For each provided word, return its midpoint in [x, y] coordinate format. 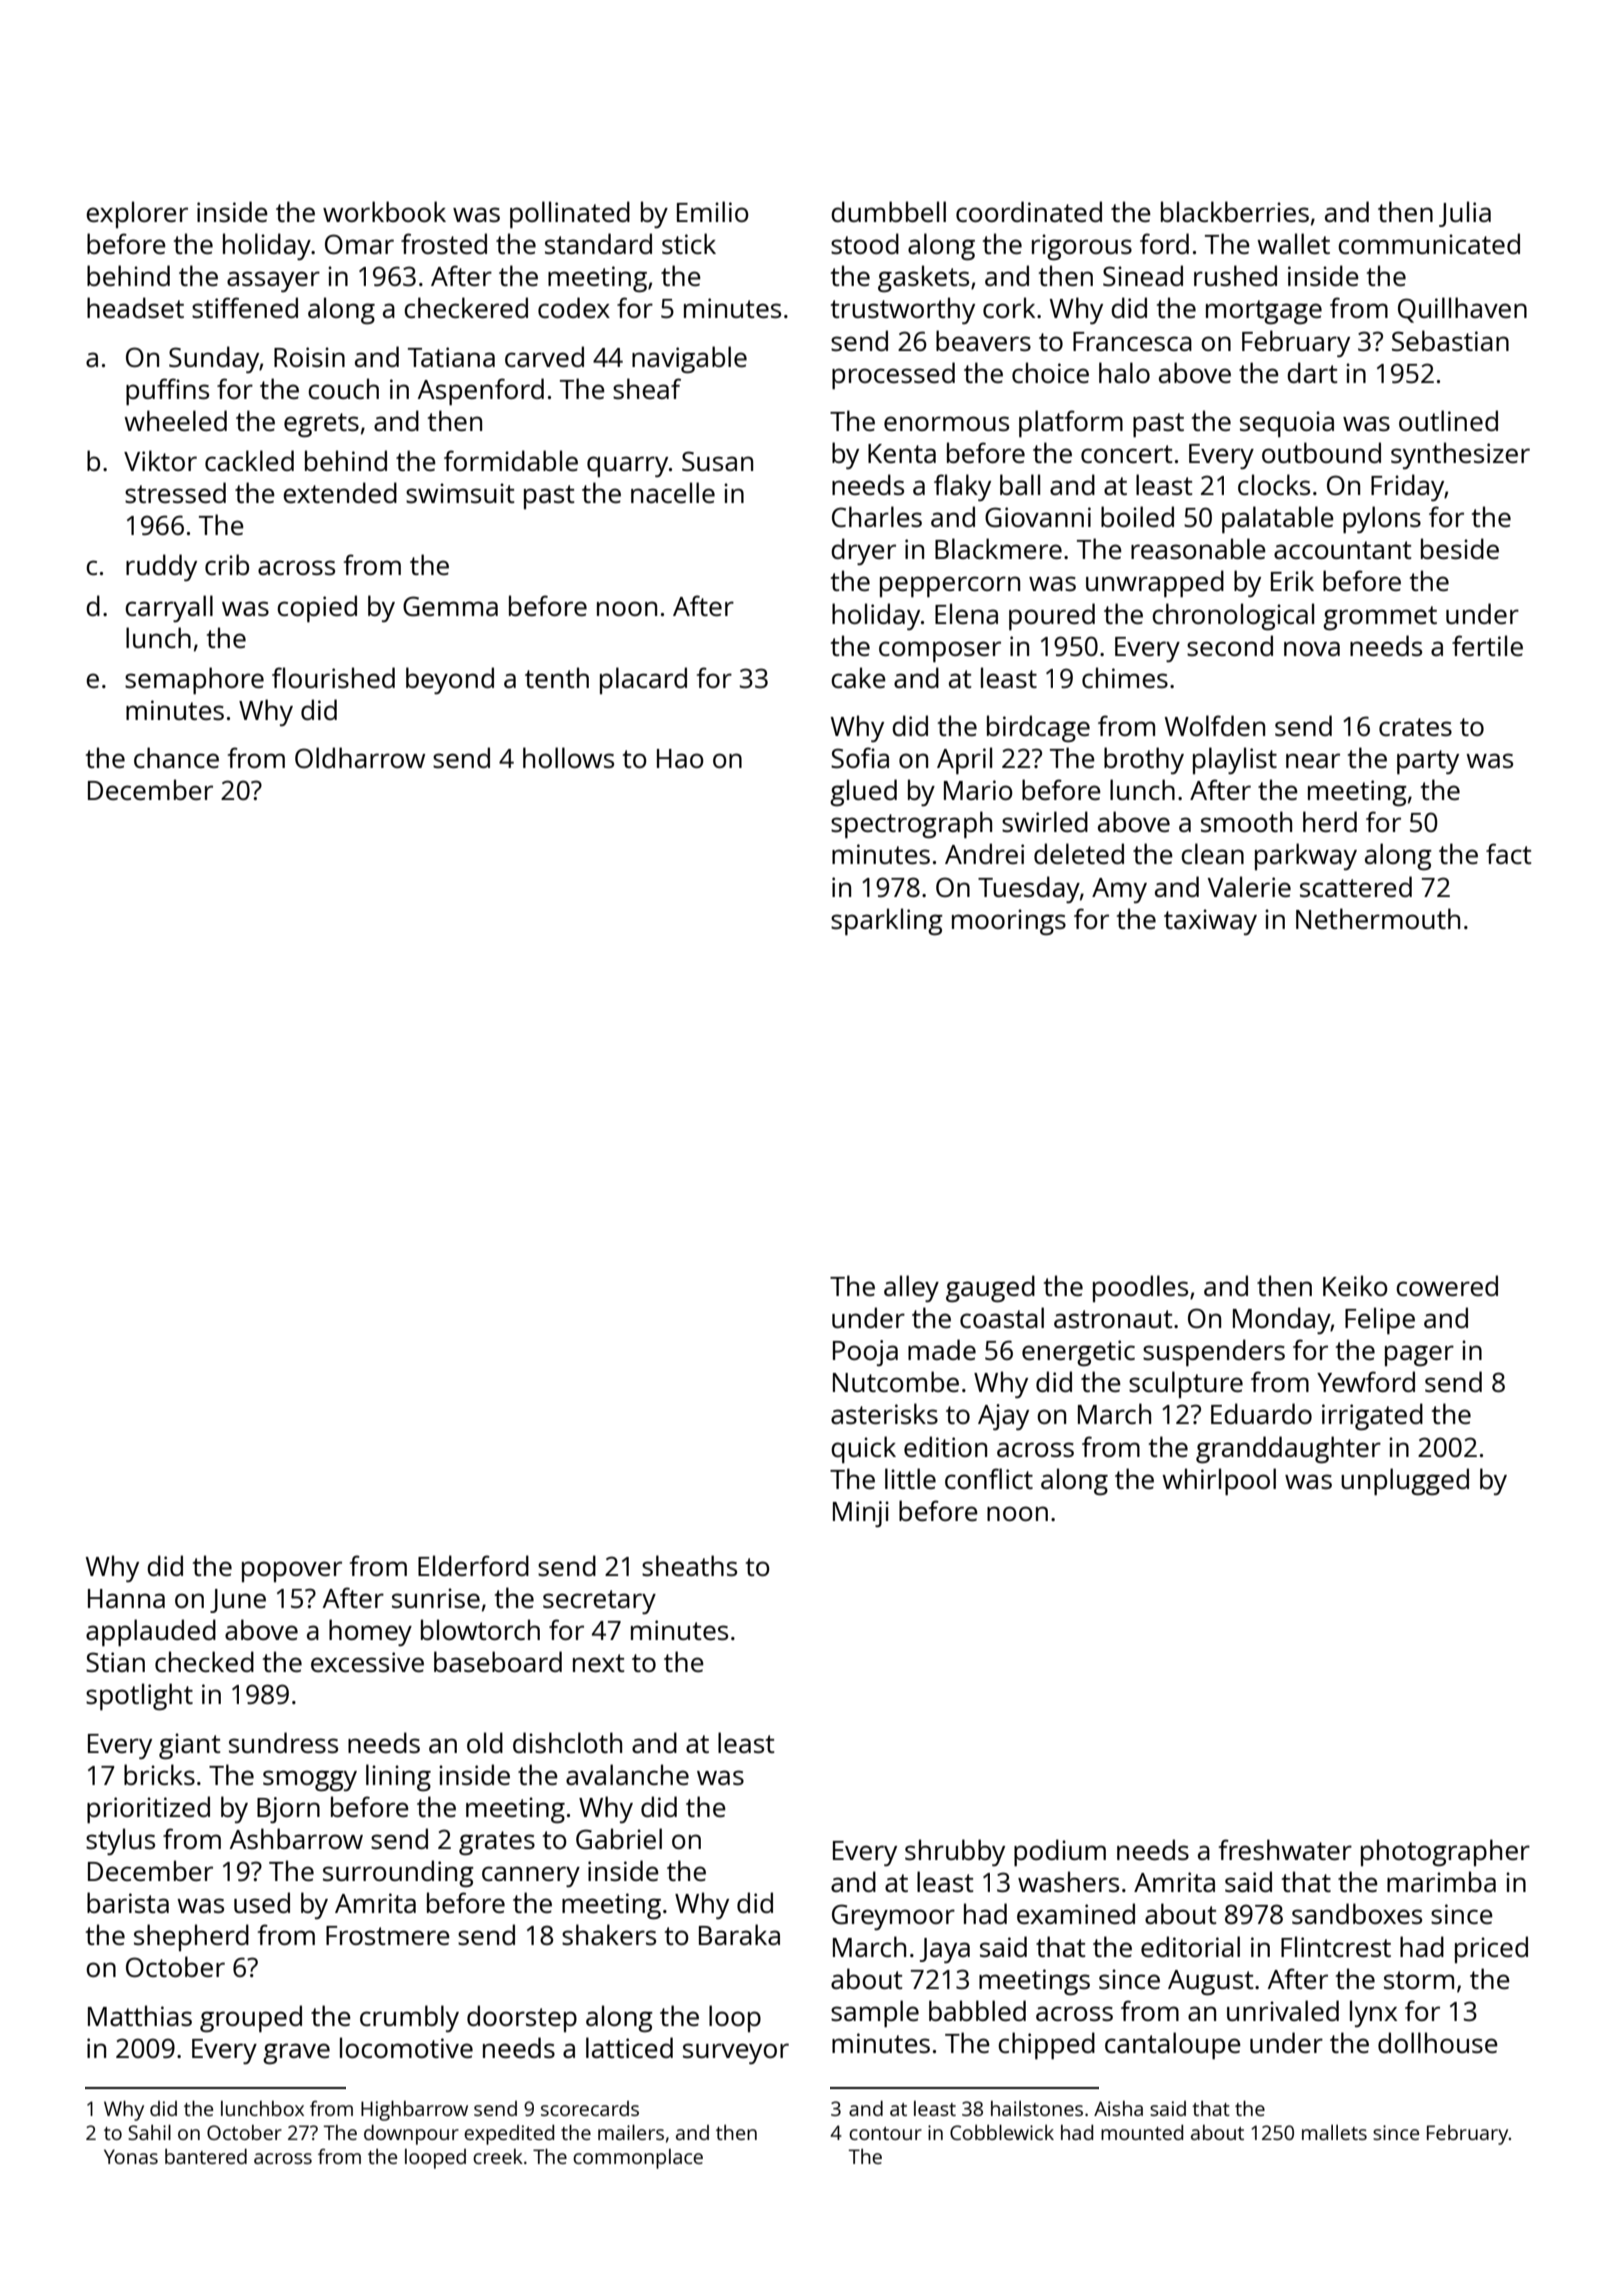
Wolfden [1215, 725]
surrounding [398, 1873]
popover [292, 1571]
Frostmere [388, 1935]
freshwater [1285, 1849]
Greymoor [893, 1917]
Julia [1465, 214]
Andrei [984, 853]
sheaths [689, 1565]
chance [176, 757]
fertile [1487, 645]
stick [689, 243]
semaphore [194, 680]
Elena [966, 613]
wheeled [175, 420]
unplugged [1405, 1481]
